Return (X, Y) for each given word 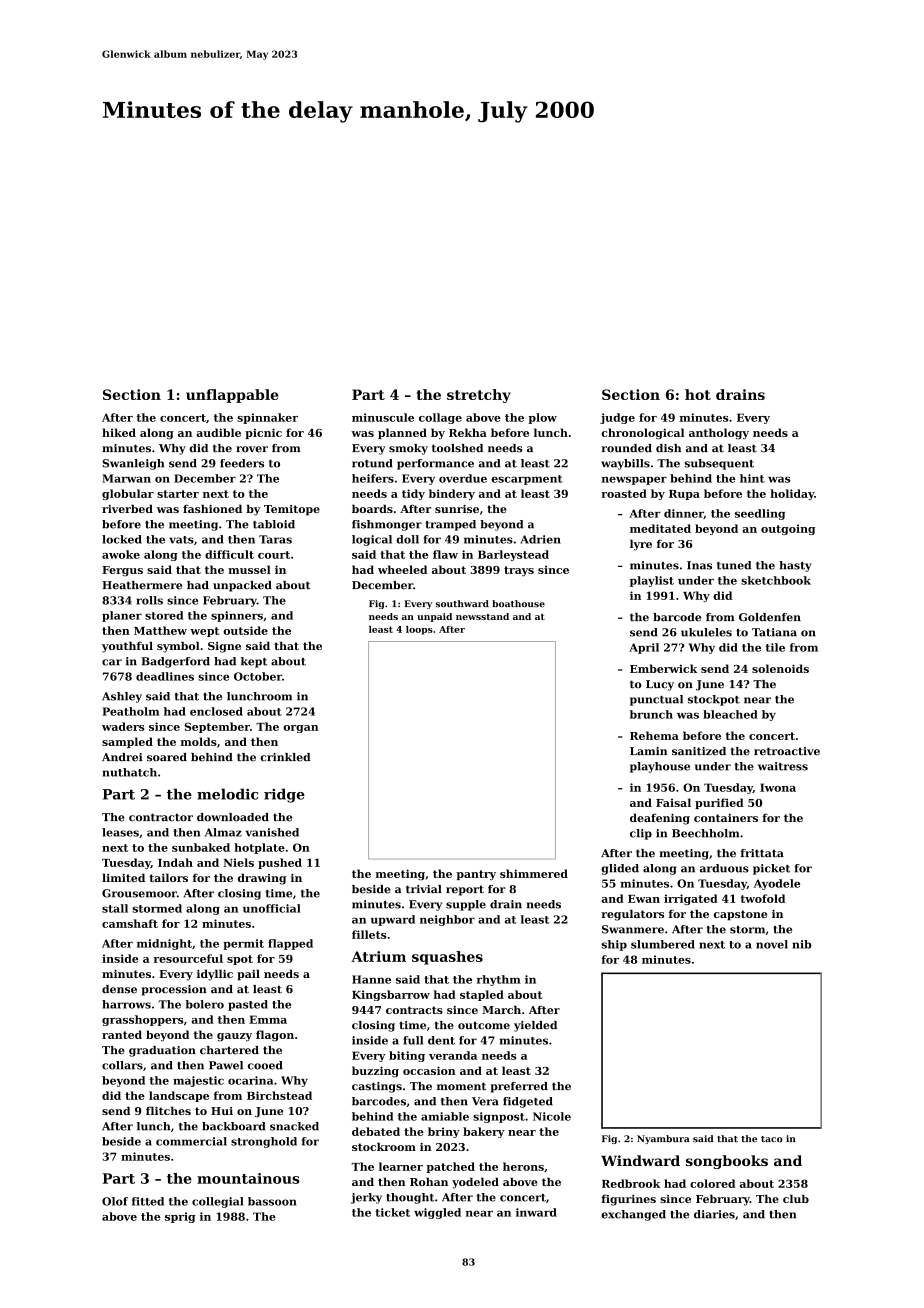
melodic (227, 794)
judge (617, 418)
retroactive (787, 751)
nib (802, 944)
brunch (651, 714)
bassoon (272, 1201)
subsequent (719, 464)
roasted (624, 493)
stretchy (479, 396)
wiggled (437, 1213)
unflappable (232, 396)
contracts (414, 1010)
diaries (714, 1214)
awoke (121, 554)
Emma (268, 1019)
